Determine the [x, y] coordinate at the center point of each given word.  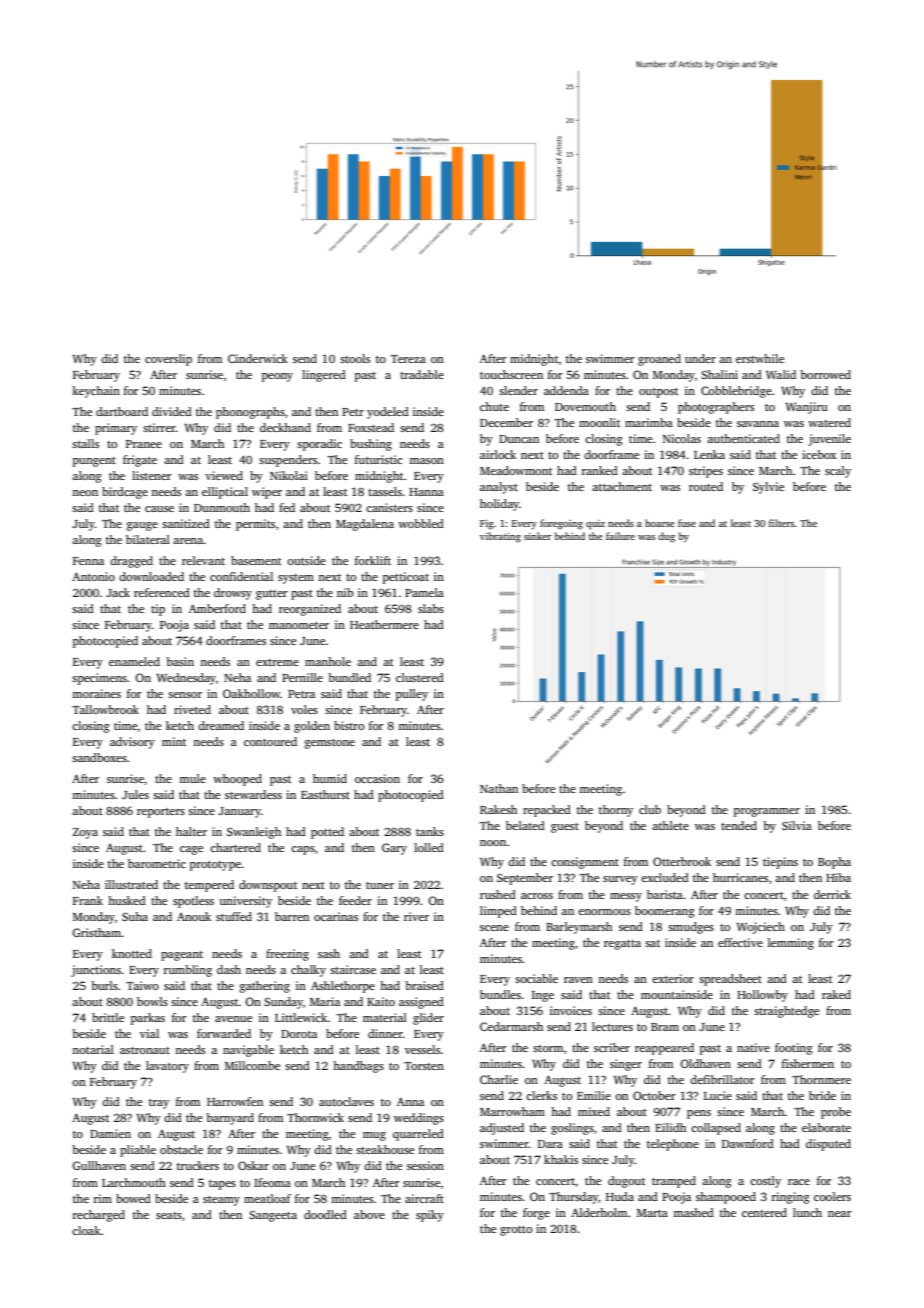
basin [180, 661]
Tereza [408, 359]
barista [665, 894]
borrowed [825, 374]
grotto [516, 1231]
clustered [420, 677]
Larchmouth [134, 1182]
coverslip [168, 360]
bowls [152, 1001]
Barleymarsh [579, 928]
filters [781, 523]
